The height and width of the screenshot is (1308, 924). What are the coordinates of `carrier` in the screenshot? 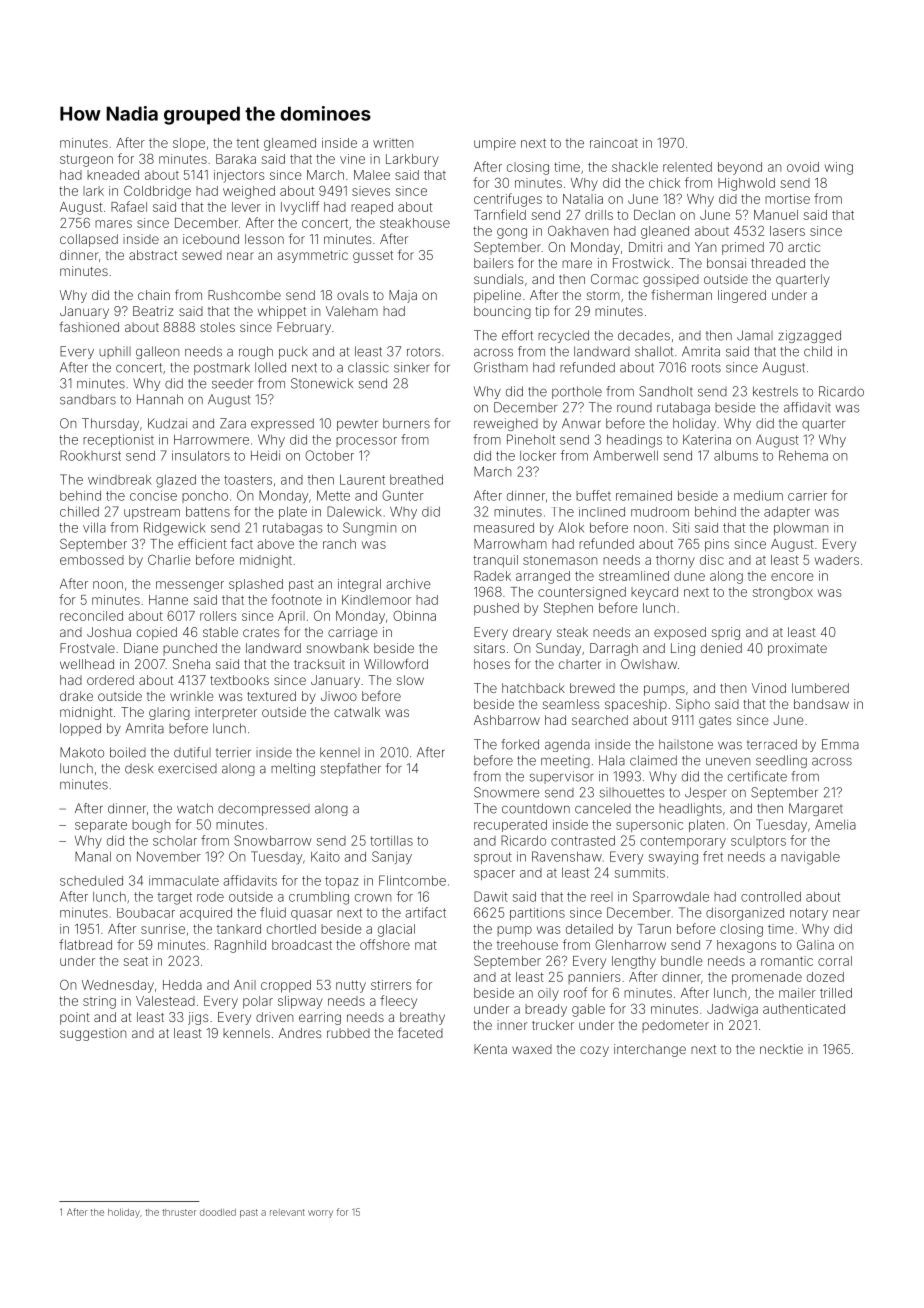 It's located at (807, 496).
